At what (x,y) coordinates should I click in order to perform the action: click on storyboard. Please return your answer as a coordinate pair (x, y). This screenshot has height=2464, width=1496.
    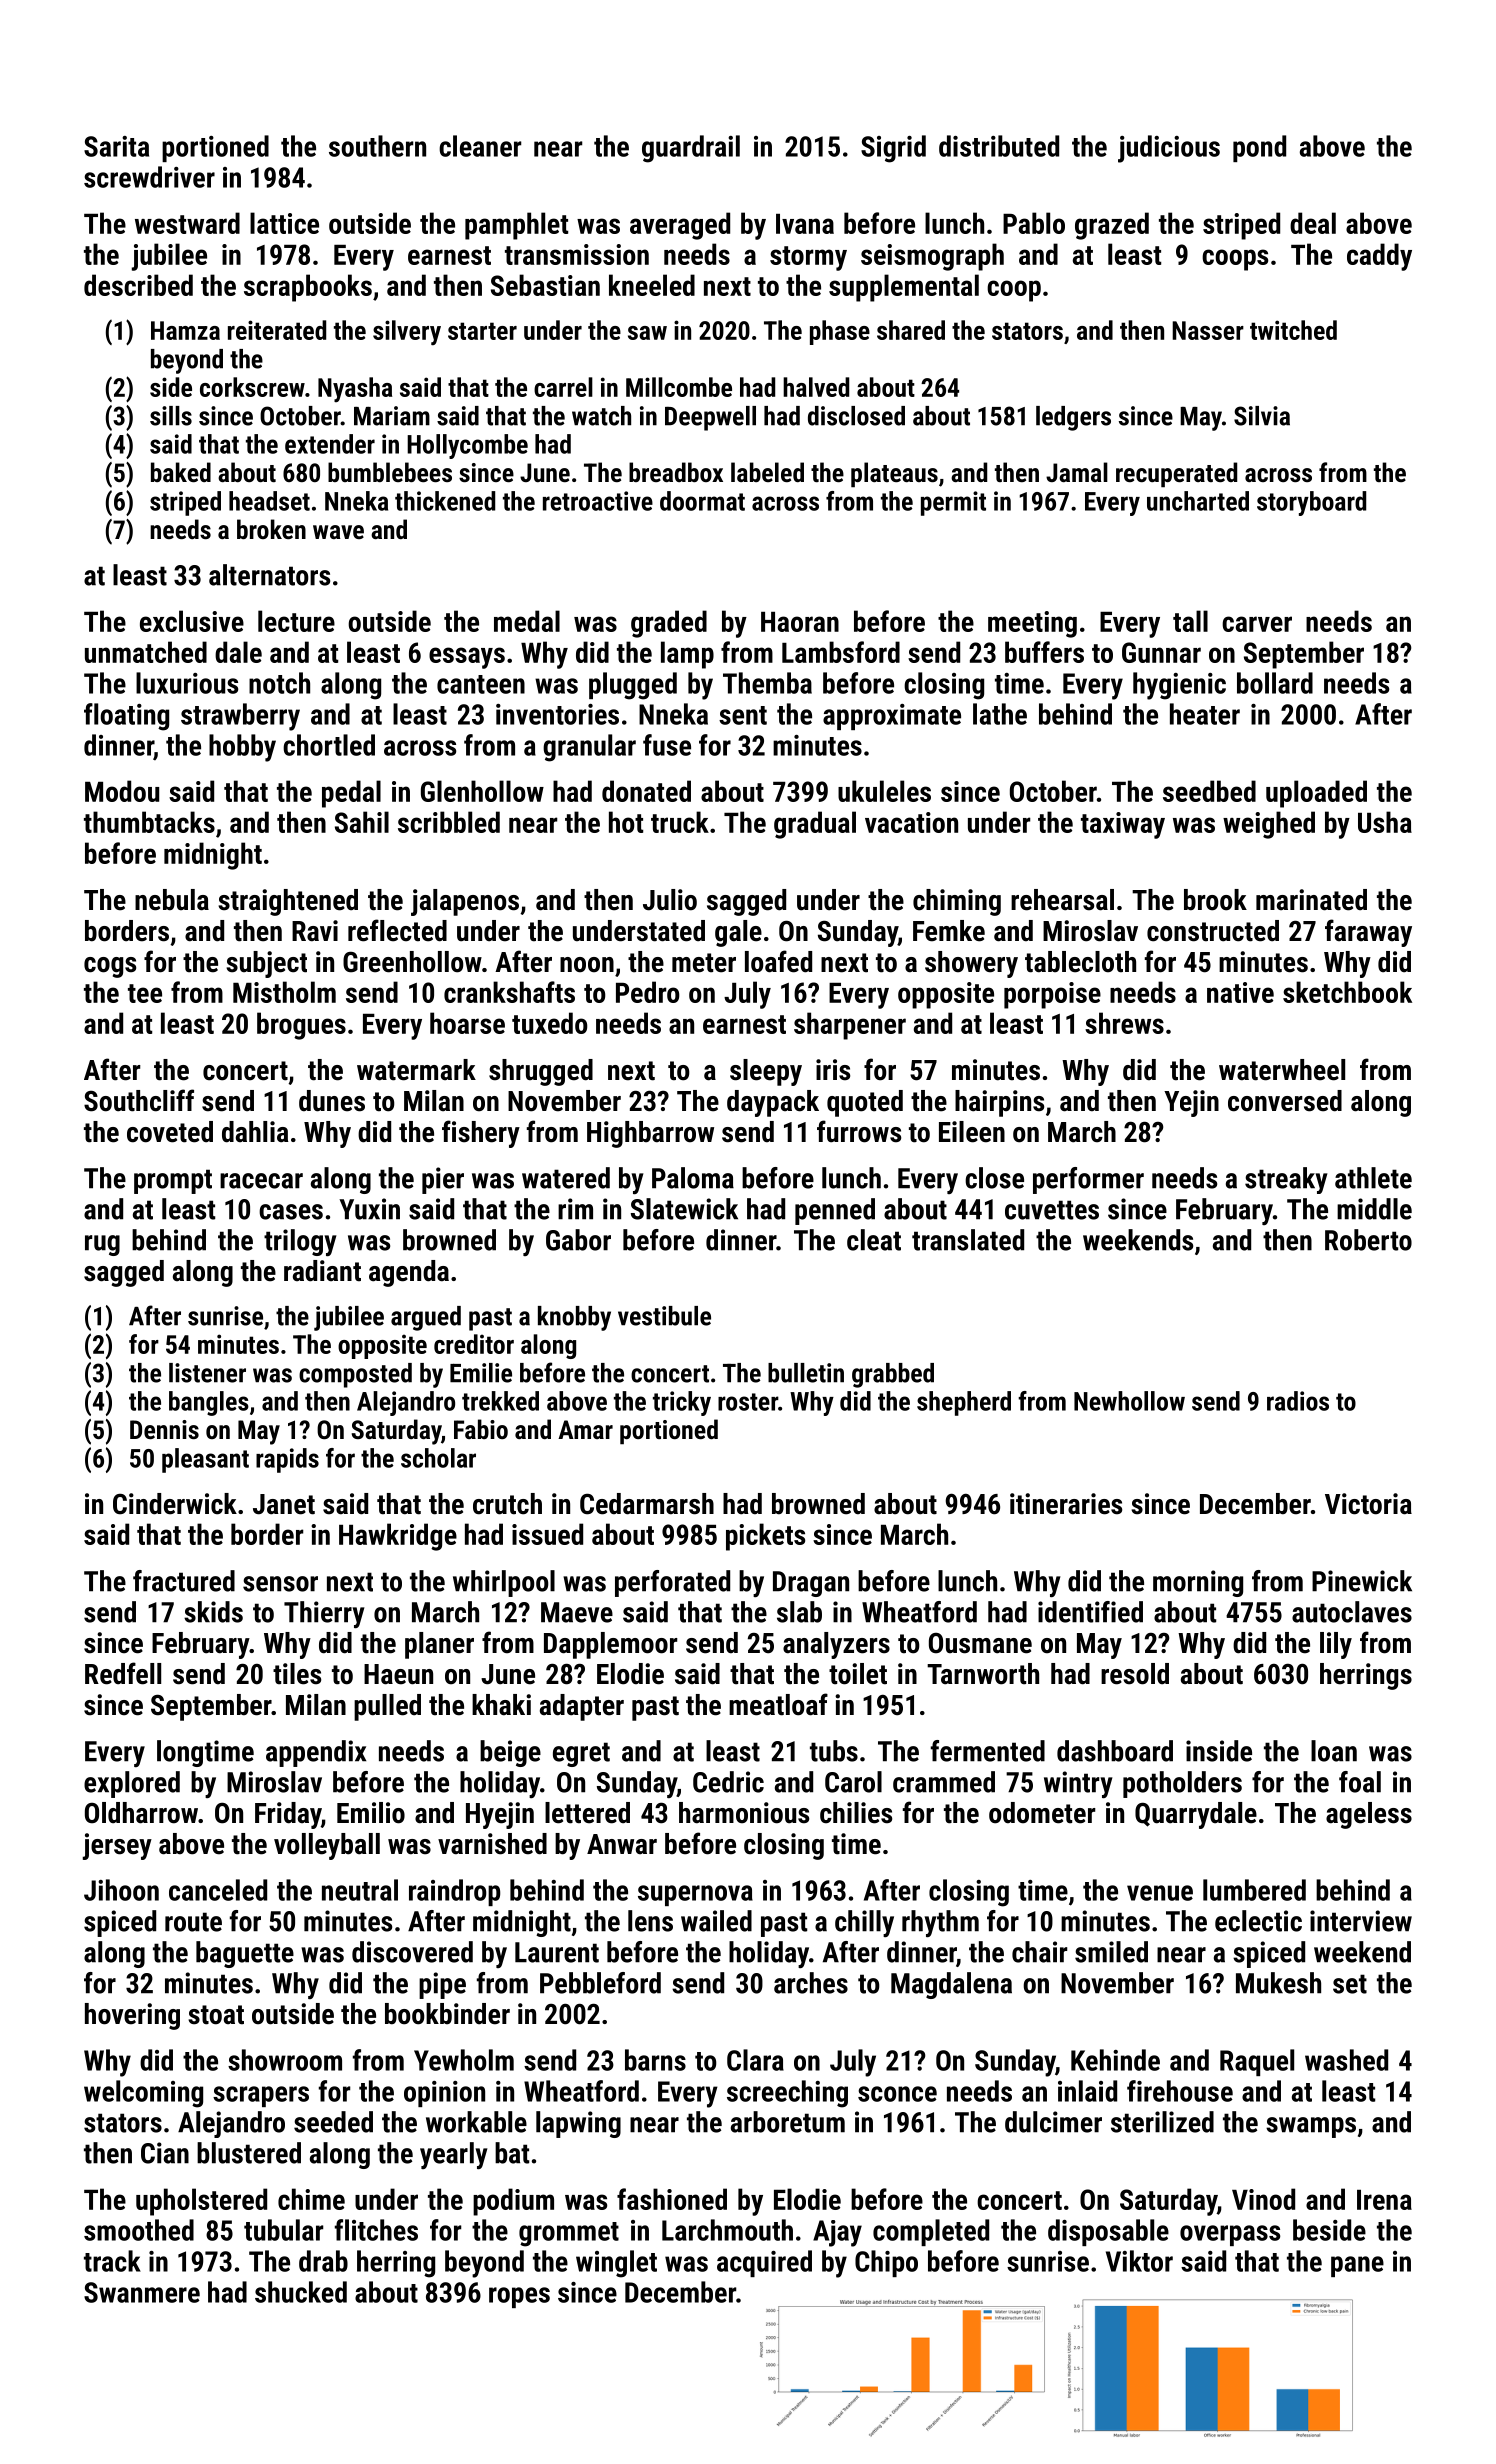
    Looking at the image, I should click on (1311, 503).
